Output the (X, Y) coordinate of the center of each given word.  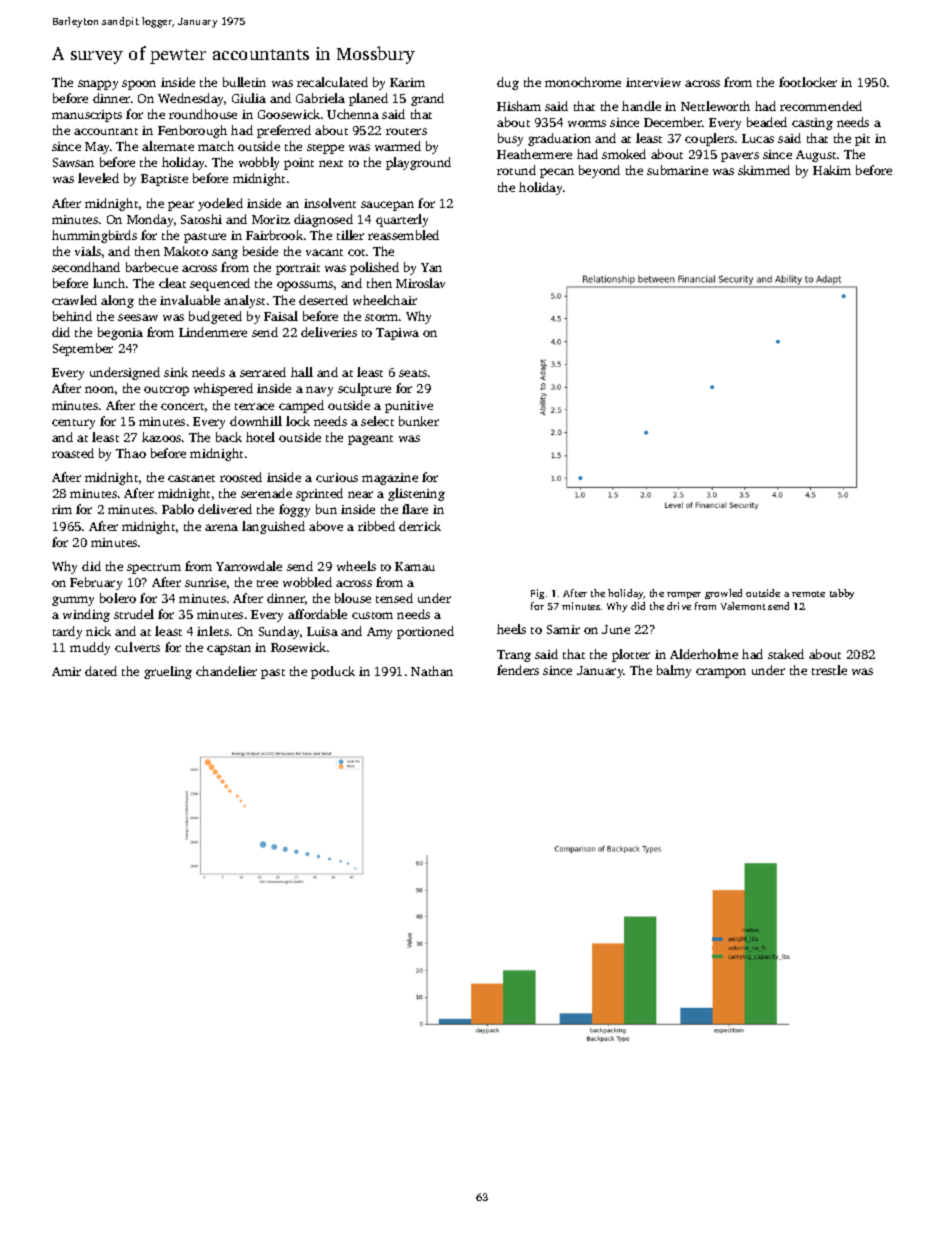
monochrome (583, 82)
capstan (229, 650)
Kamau (415, 566)
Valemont (743, 606)
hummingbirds (94, 236)
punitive (409, 407)
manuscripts (87, 116)
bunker (419, 421)
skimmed (764, 170)
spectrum (154, 569)
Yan (431, 267)
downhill (256, 421)
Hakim (832, 170)
